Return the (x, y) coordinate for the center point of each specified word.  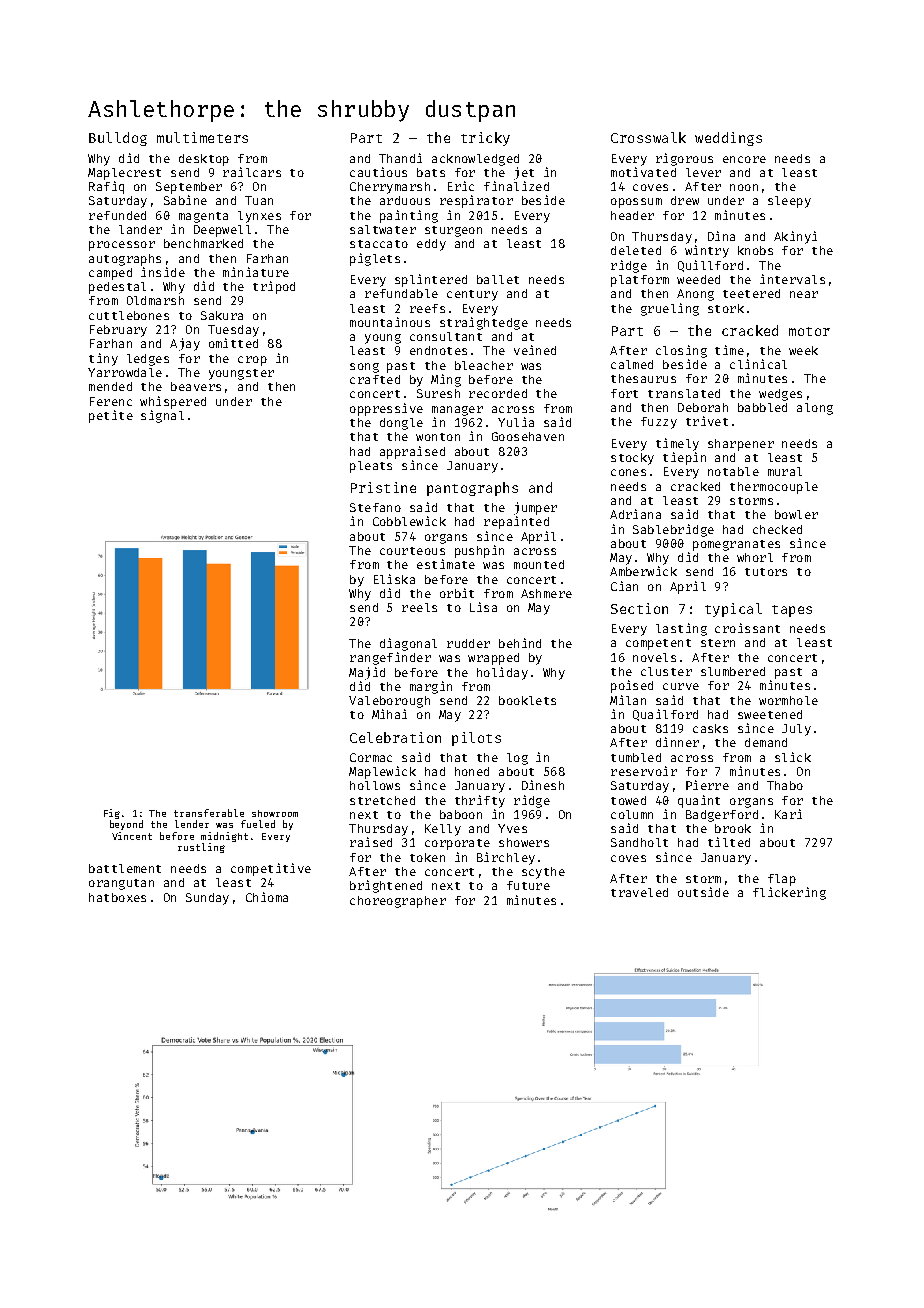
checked (777, 529)
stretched (382, 800)
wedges (780, 395)
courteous (412, 551)
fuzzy (659, 423)
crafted (375, 379)
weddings (728, 139)
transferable (209, 813)
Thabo (785, 785)
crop (252, 361)
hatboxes (117, 897)
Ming (446, 380)
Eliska (394, 579)
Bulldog (118, 139)
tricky (485, 139)
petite (111, 416)
